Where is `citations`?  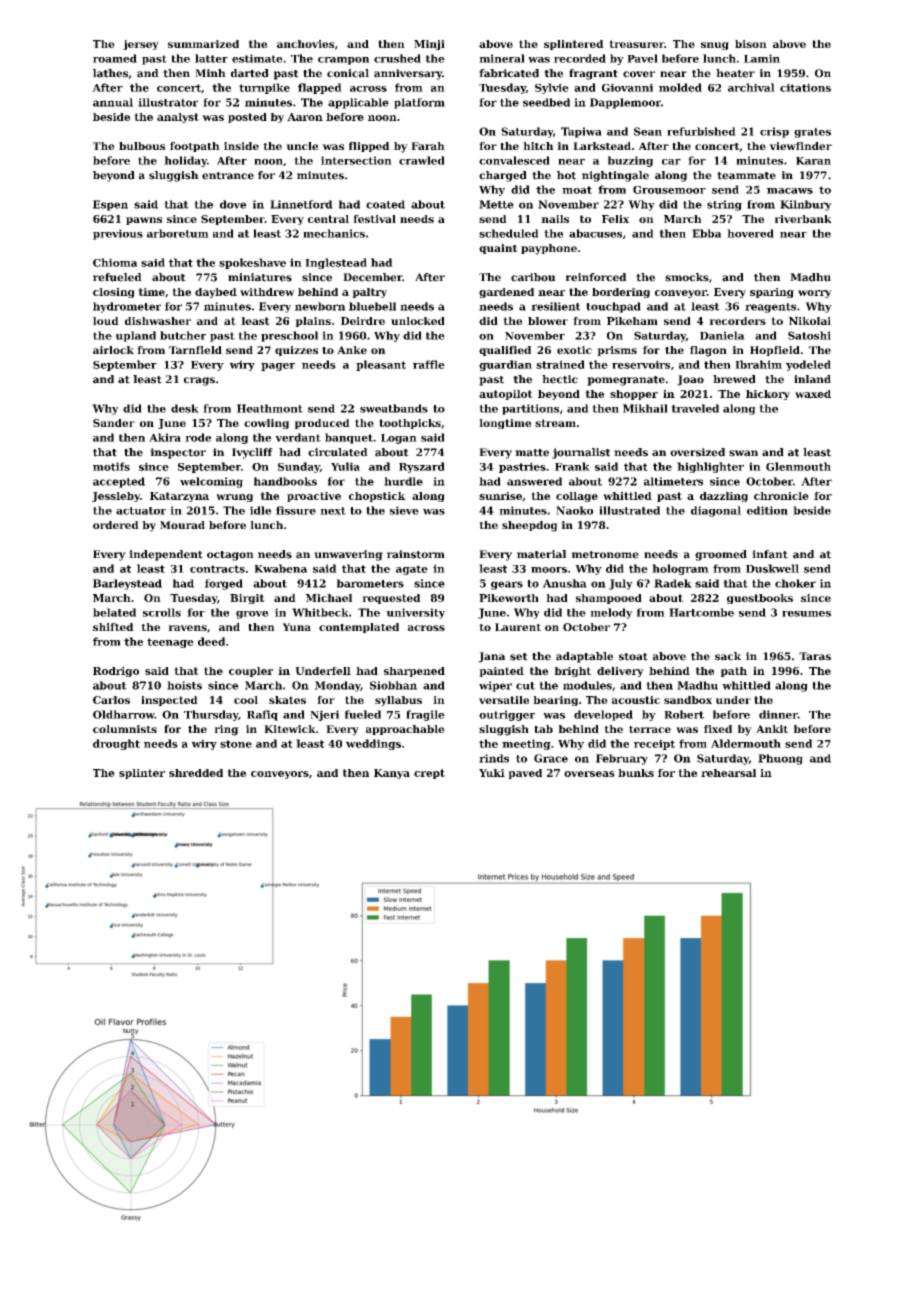
citations is located at coordinates (805, 87).
